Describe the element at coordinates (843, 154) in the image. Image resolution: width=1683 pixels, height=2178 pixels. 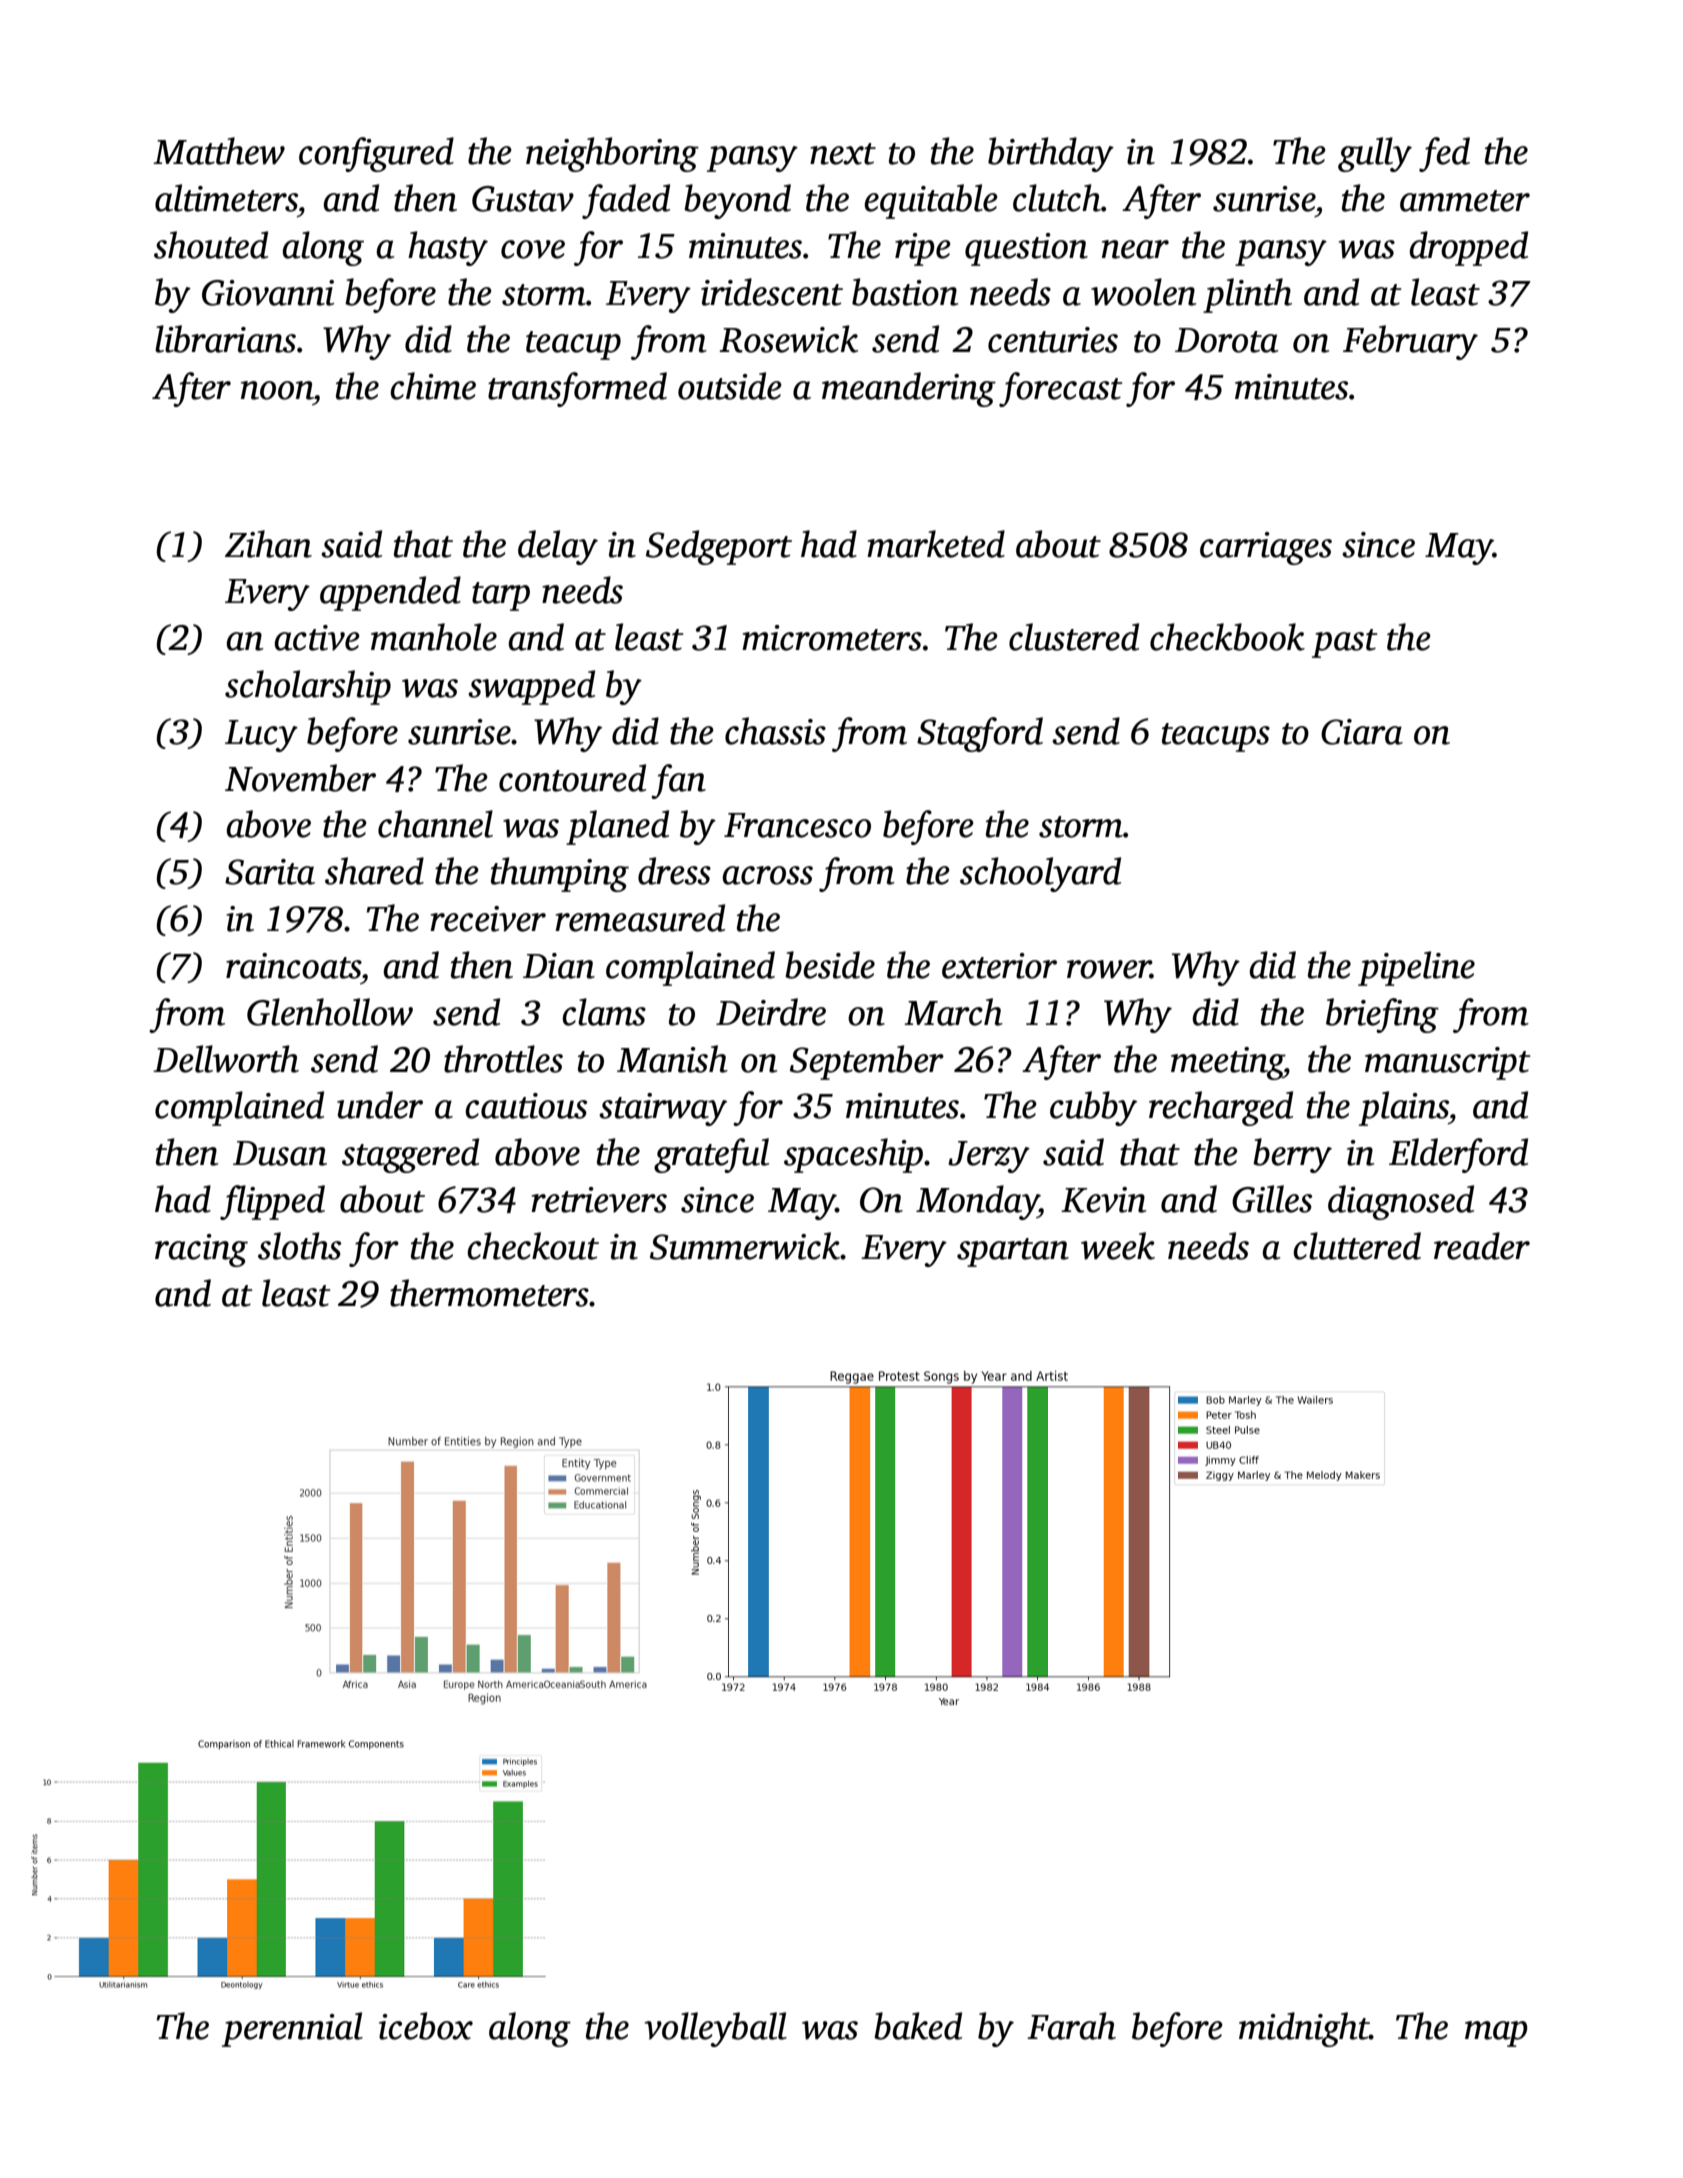
I see `next` at that location.
